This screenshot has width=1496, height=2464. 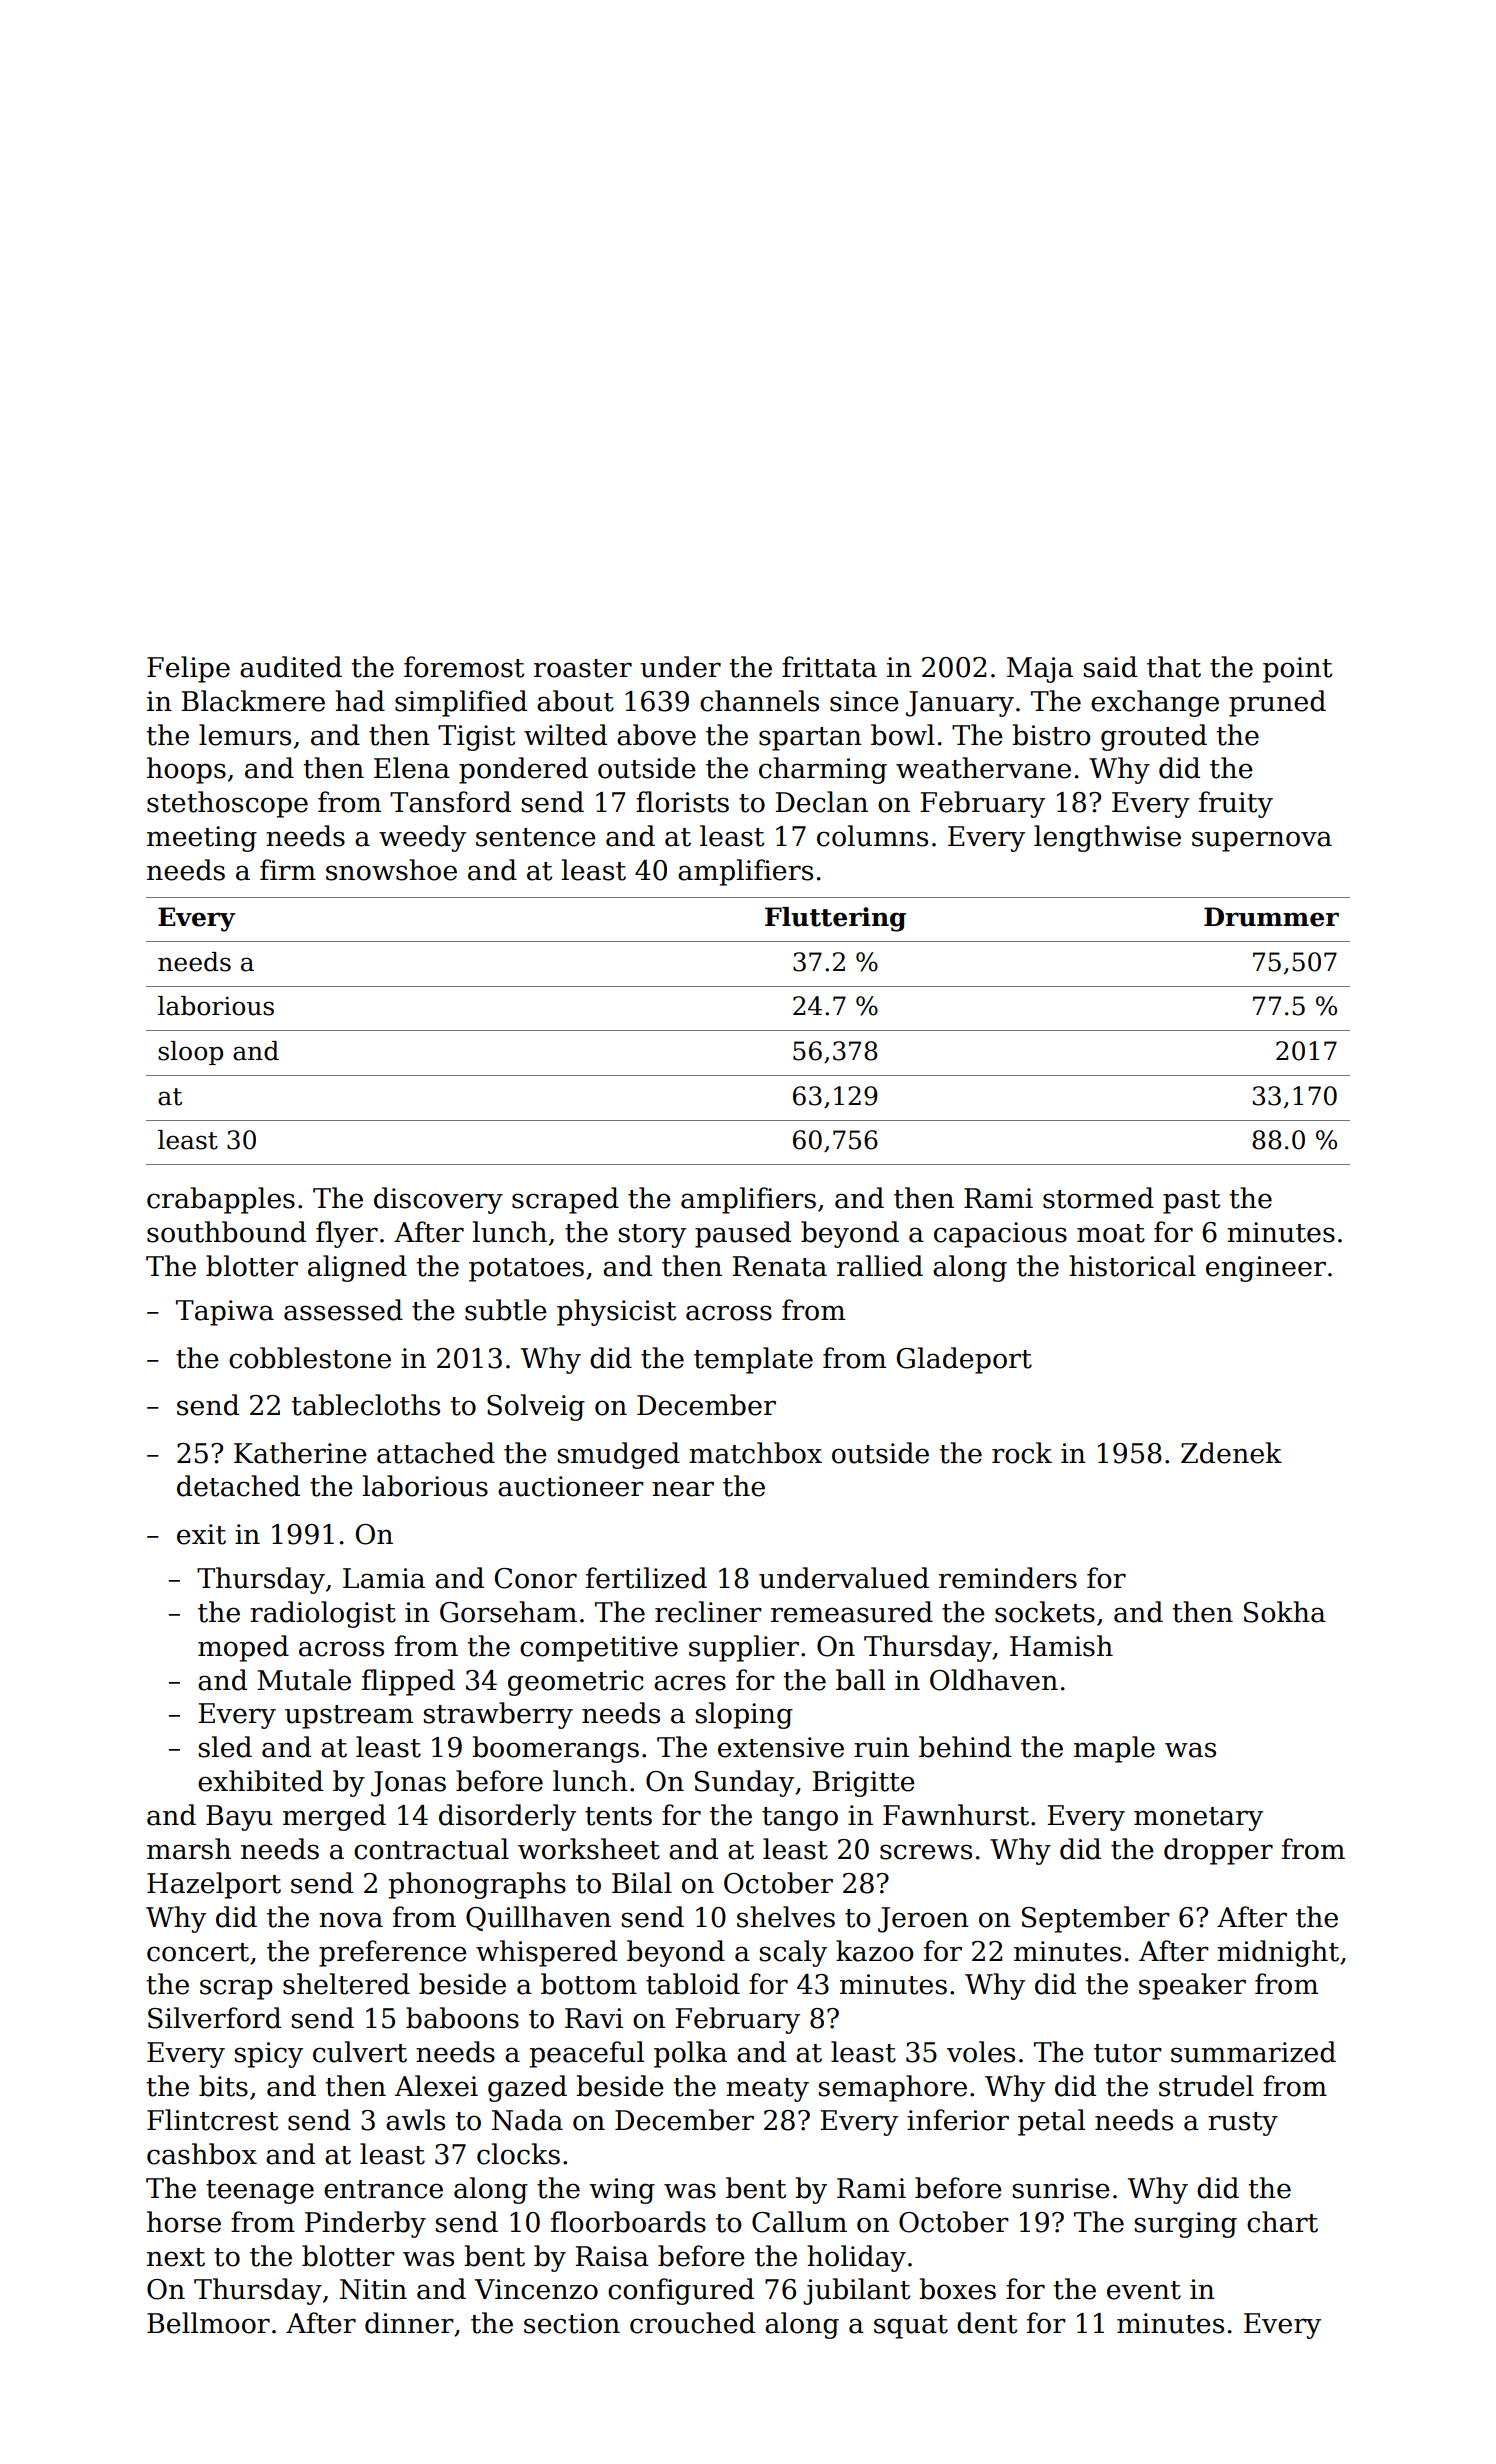 I want to click on next, so click(x=176, y=2257).
